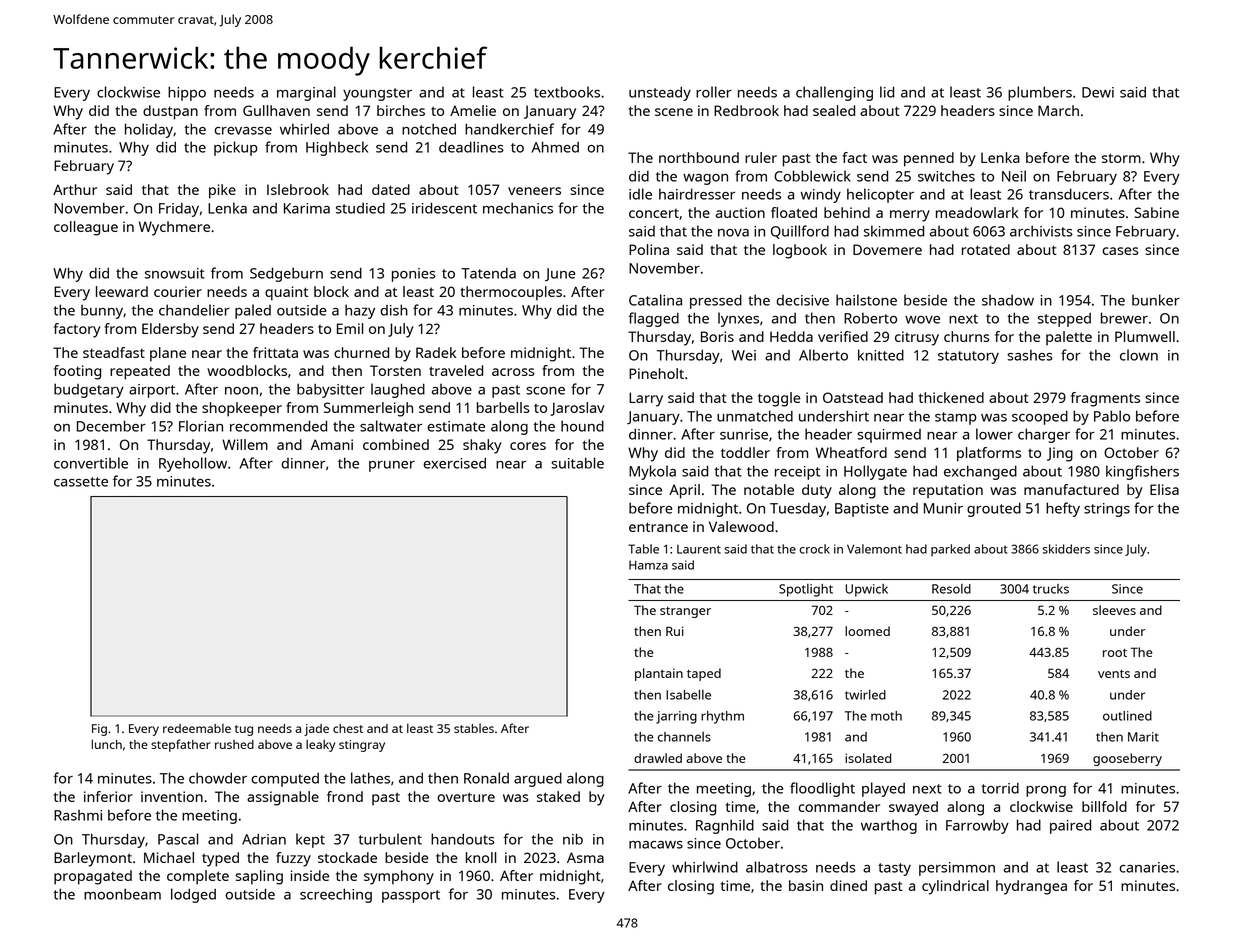 The image size is (1233, 952). I want to click on Amelie, so click(473, 110).
